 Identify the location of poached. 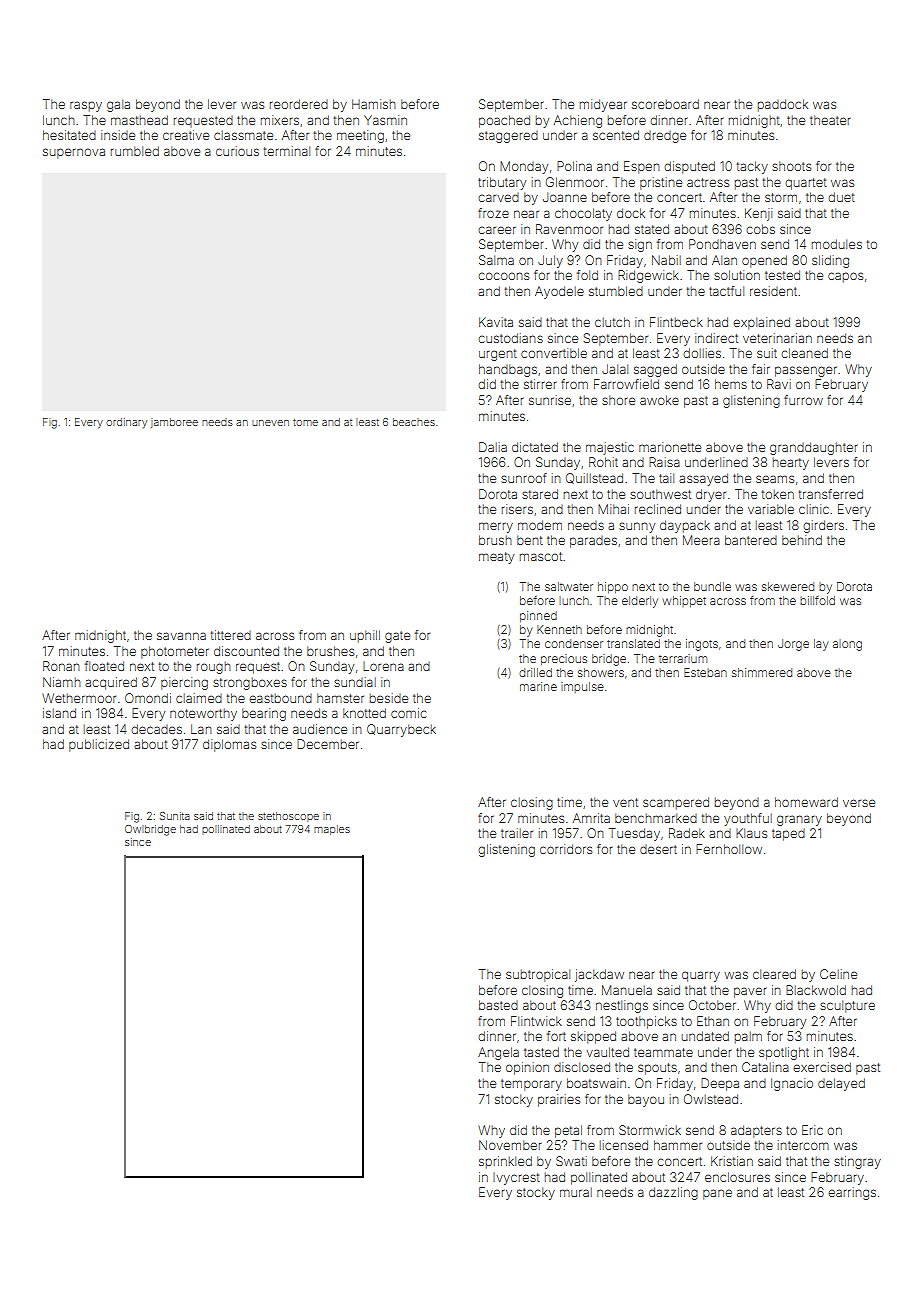
(504, 121).
